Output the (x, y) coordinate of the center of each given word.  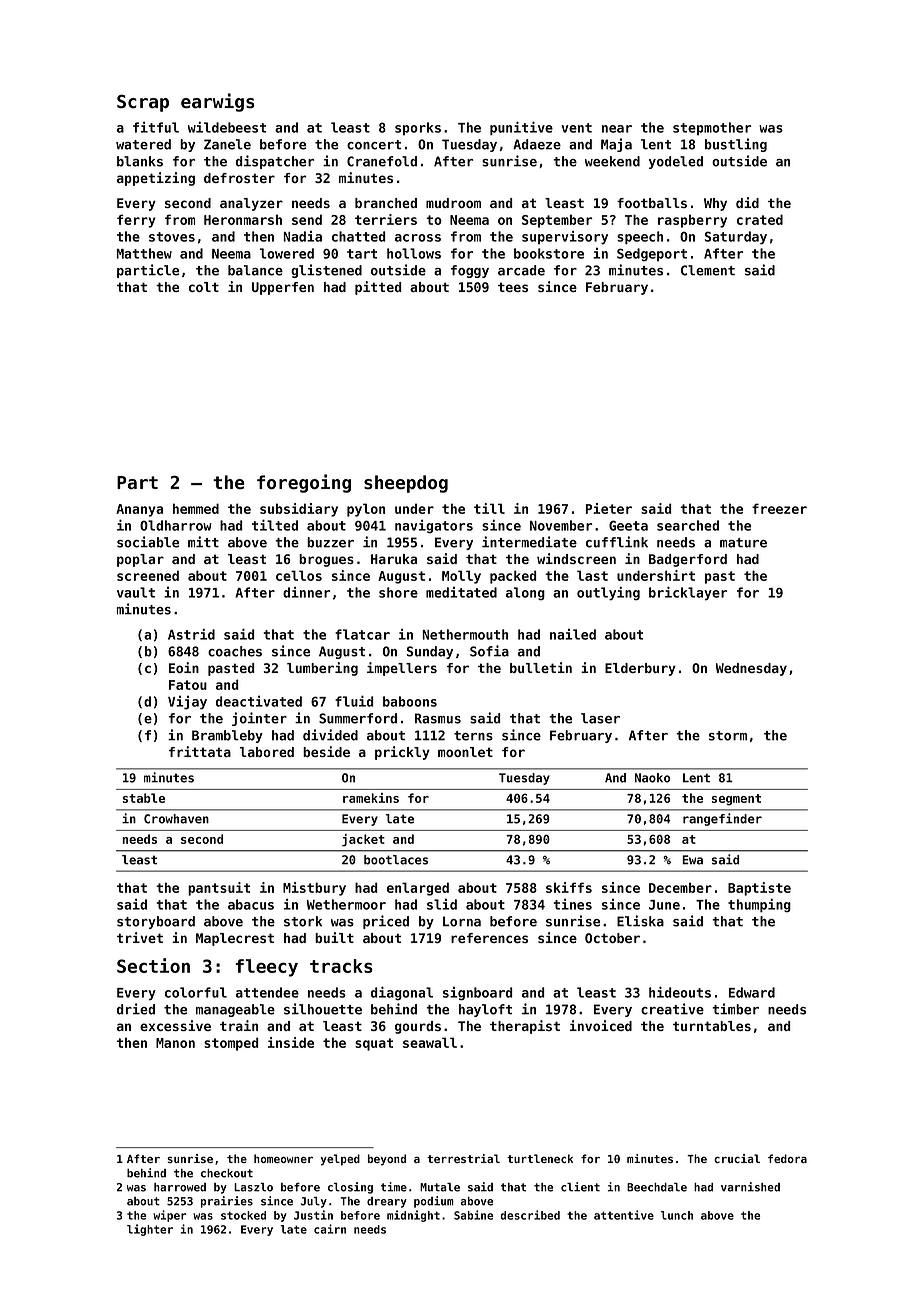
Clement (708, 270)
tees (513, 287)
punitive (521, 128)
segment (736, 800)
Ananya (139, 510)
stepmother (712, 129)
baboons (410, 701)
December (680, 887)
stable (144, 798)
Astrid (191, 634)
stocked (243, 1215)
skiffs (569, 887)
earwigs (218, 102)
